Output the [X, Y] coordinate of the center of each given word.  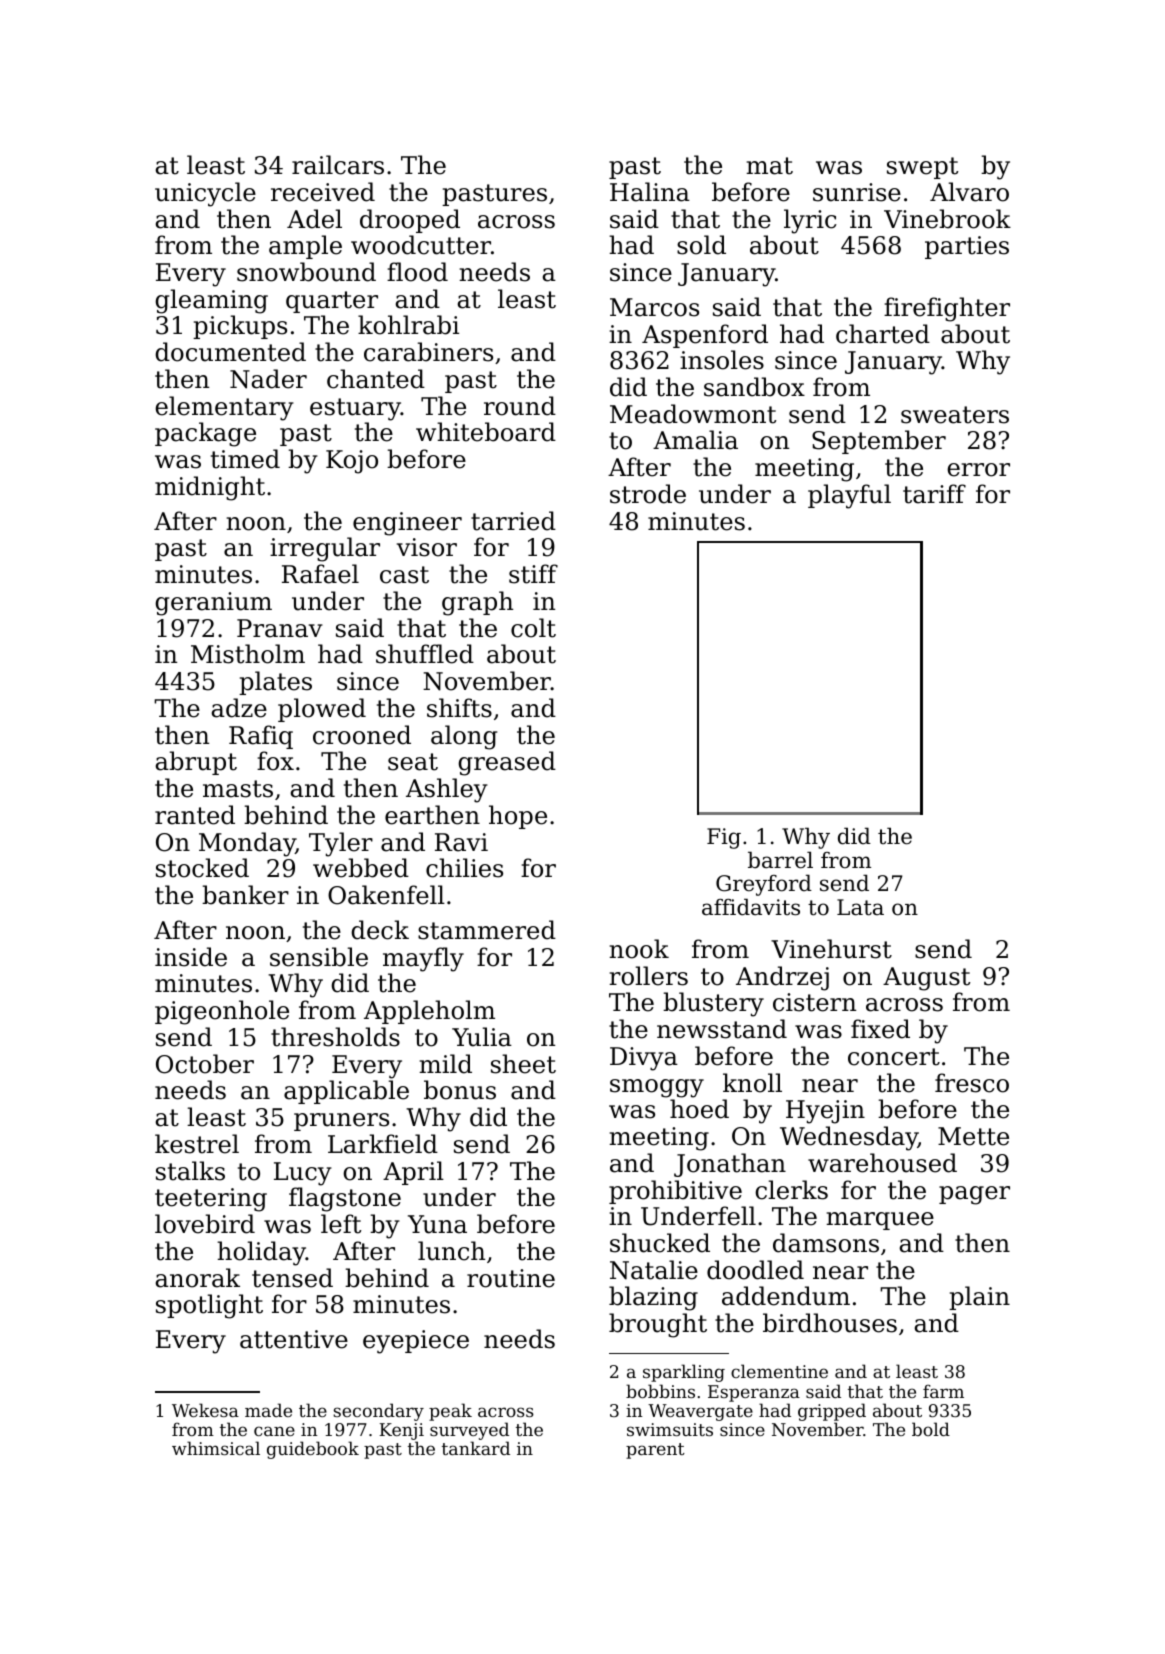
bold [931, 1429]
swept [922, 168]
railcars [338, 165]
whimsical [216, 1448]
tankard [476, 1448]
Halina [650, 192]
